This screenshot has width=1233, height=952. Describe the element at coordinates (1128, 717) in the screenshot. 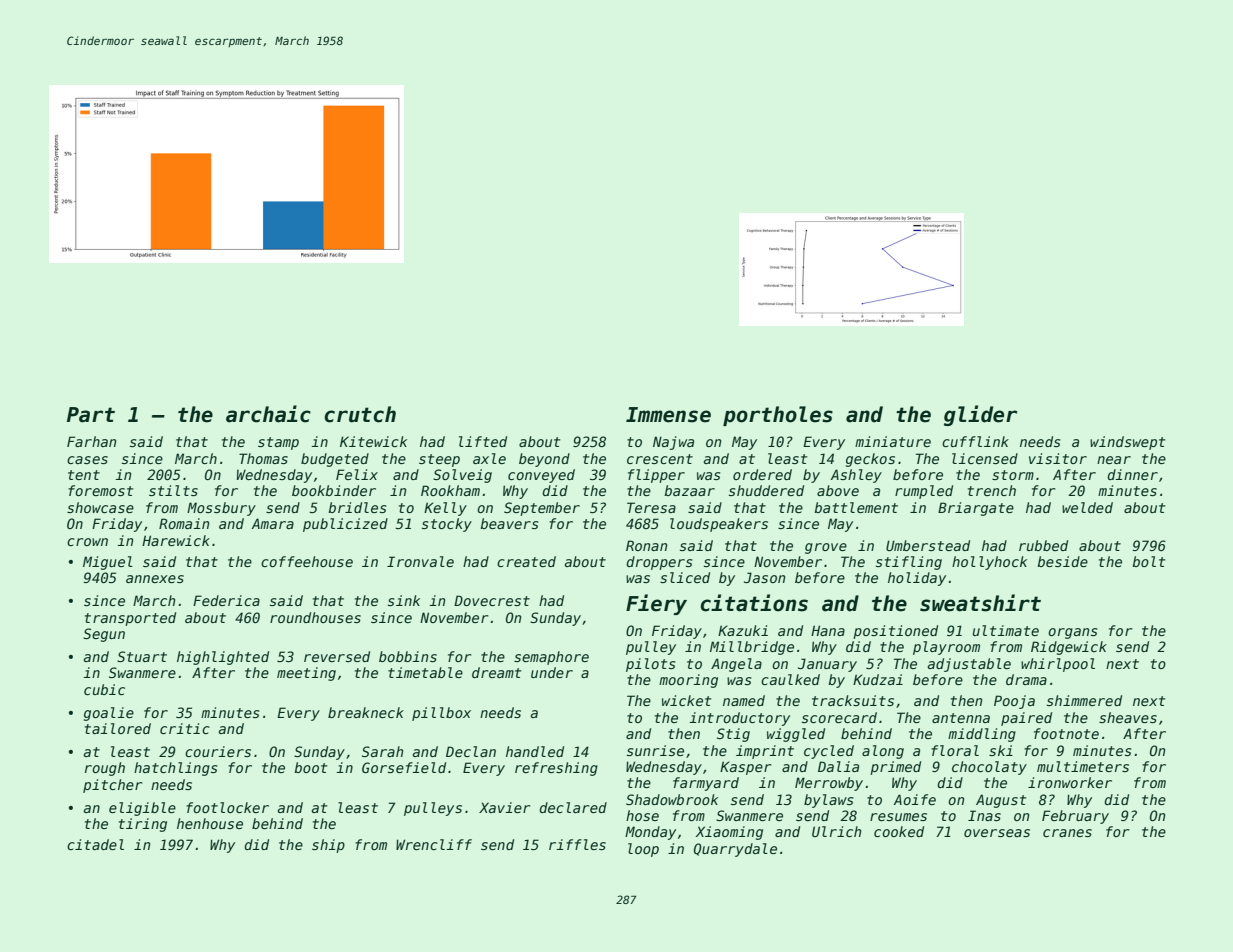

I see `sheaves` at that location.
